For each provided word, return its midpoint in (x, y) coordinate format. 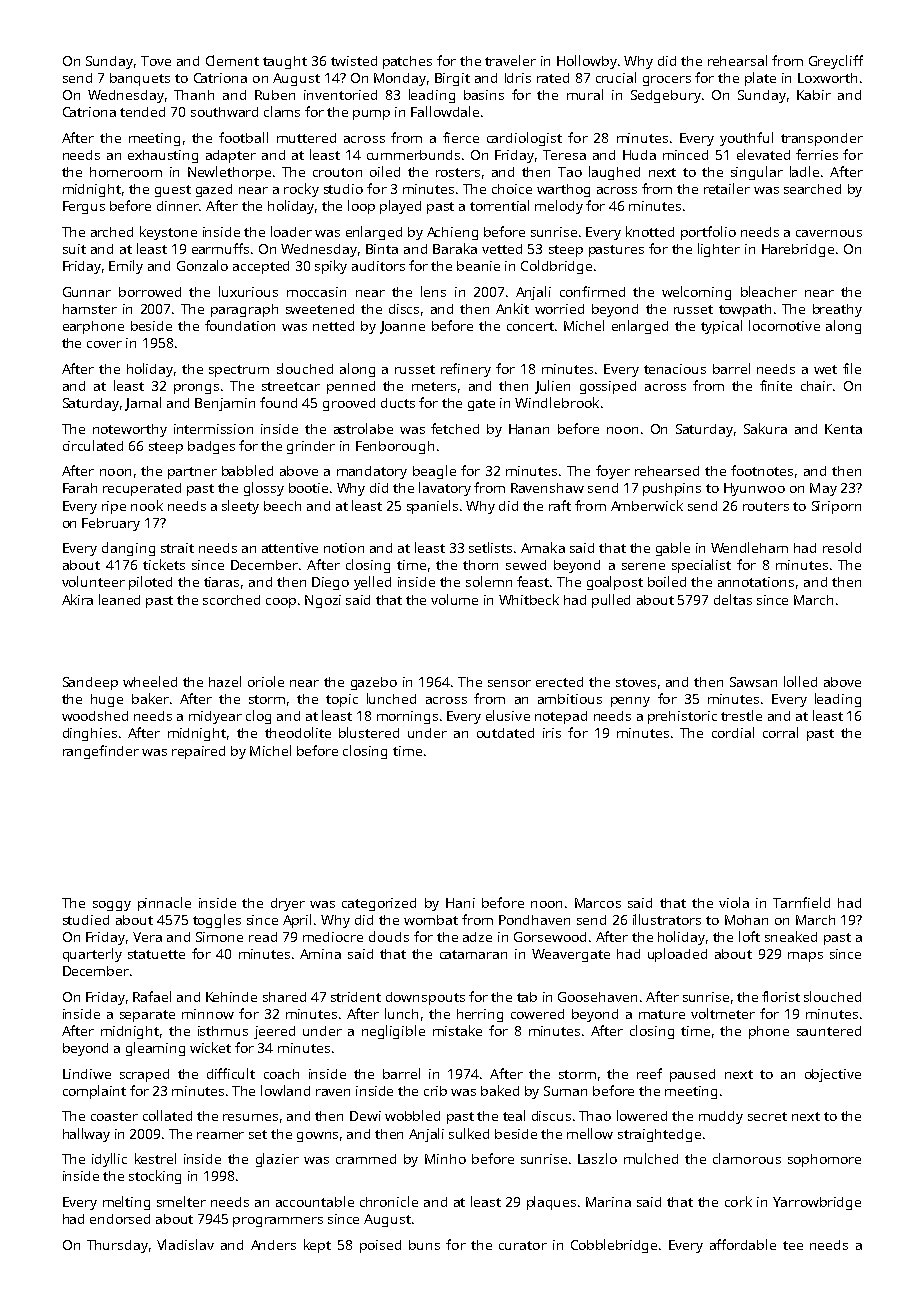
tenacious (675, 369)
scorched (231, 600)
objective (833, 1075)
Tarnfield (801, 902)
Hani (460, 903)
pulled (611, 601)
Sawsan (753, 682)
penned (351, 387)
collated (167, 1115)
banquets (140, 79)
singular (757, 173)
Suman (565, 1091)
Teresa (564, 155)
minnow (208, 1014)
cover (104, 344)
